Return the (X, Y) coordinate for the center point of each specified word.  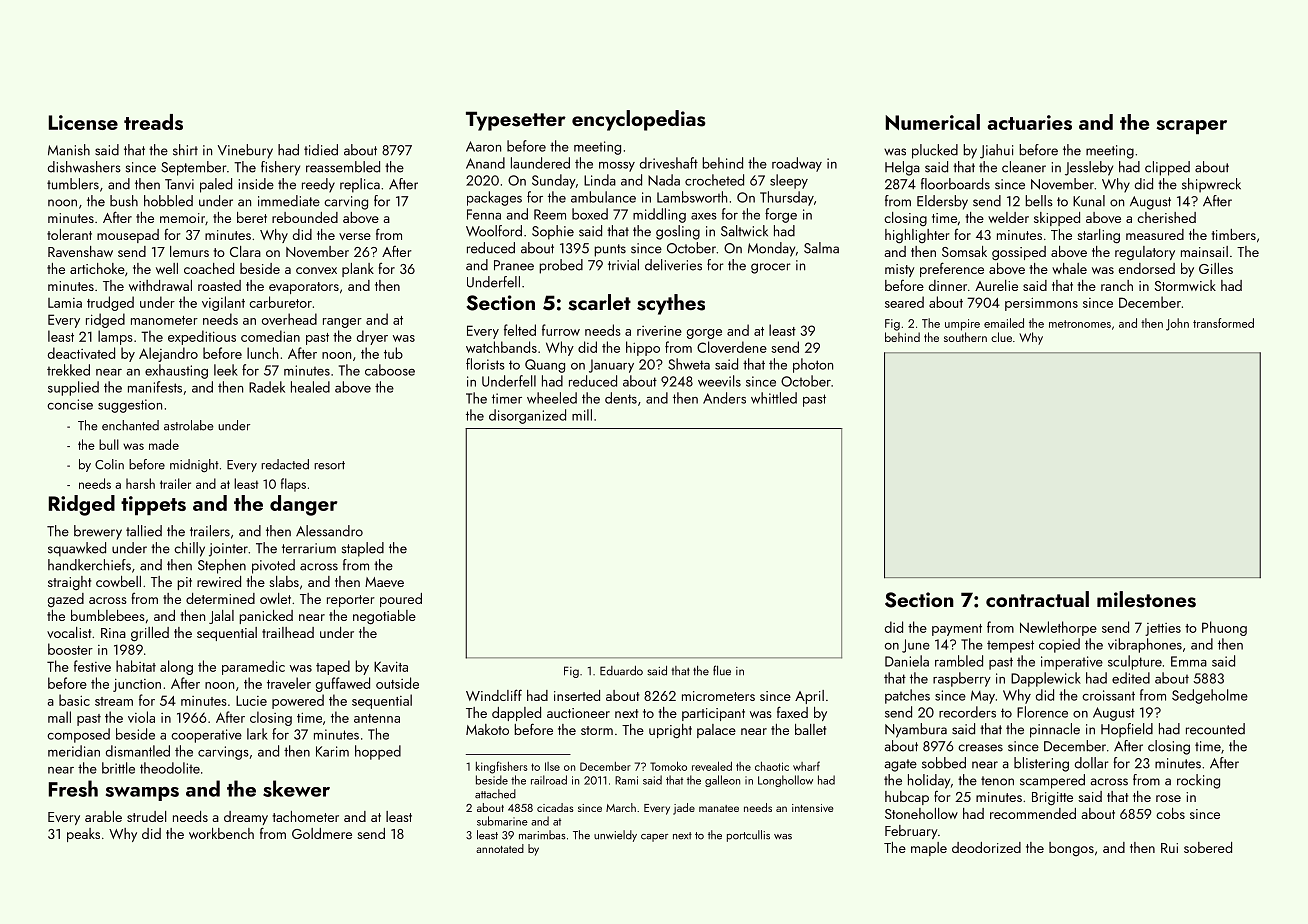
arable (103, 816)
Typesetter (516, 121)
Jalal (221, 617)
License (83, 122)
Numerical (933, 122)
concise (70, 404)
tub (393, 353)
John (1177, 324)
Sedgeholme (1210, 696)
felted (520, 330)
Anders (724, 398)
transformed (1223, 323)
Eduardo (621, 671)
